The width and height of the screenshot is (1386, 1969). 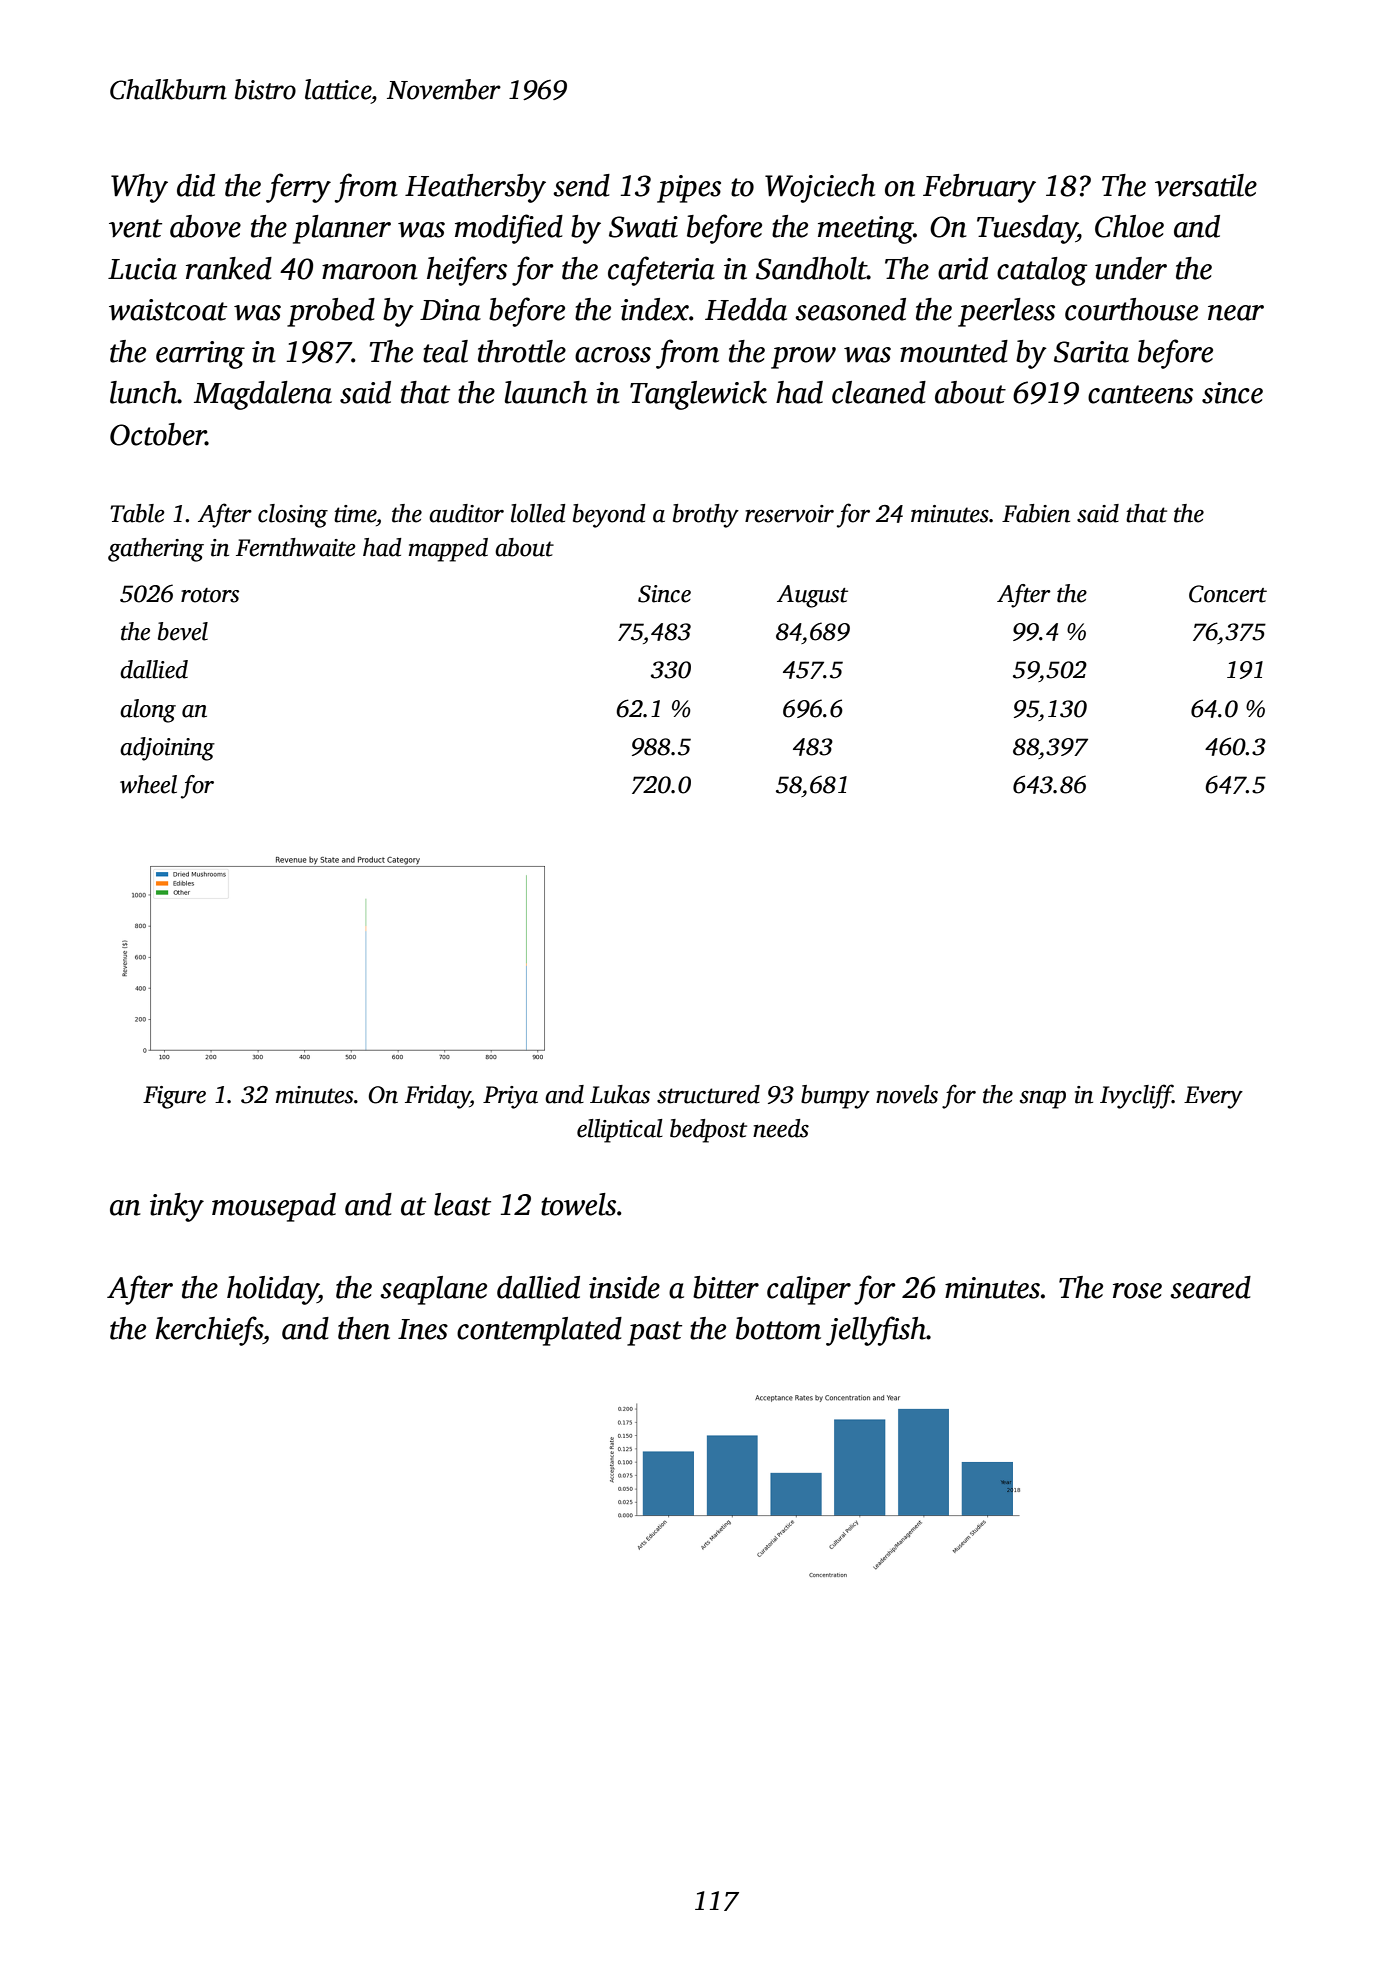 What do you see at coordinates (865, 230) in the screenshot?
I see `meeting` at bounding box center [865, 230].
